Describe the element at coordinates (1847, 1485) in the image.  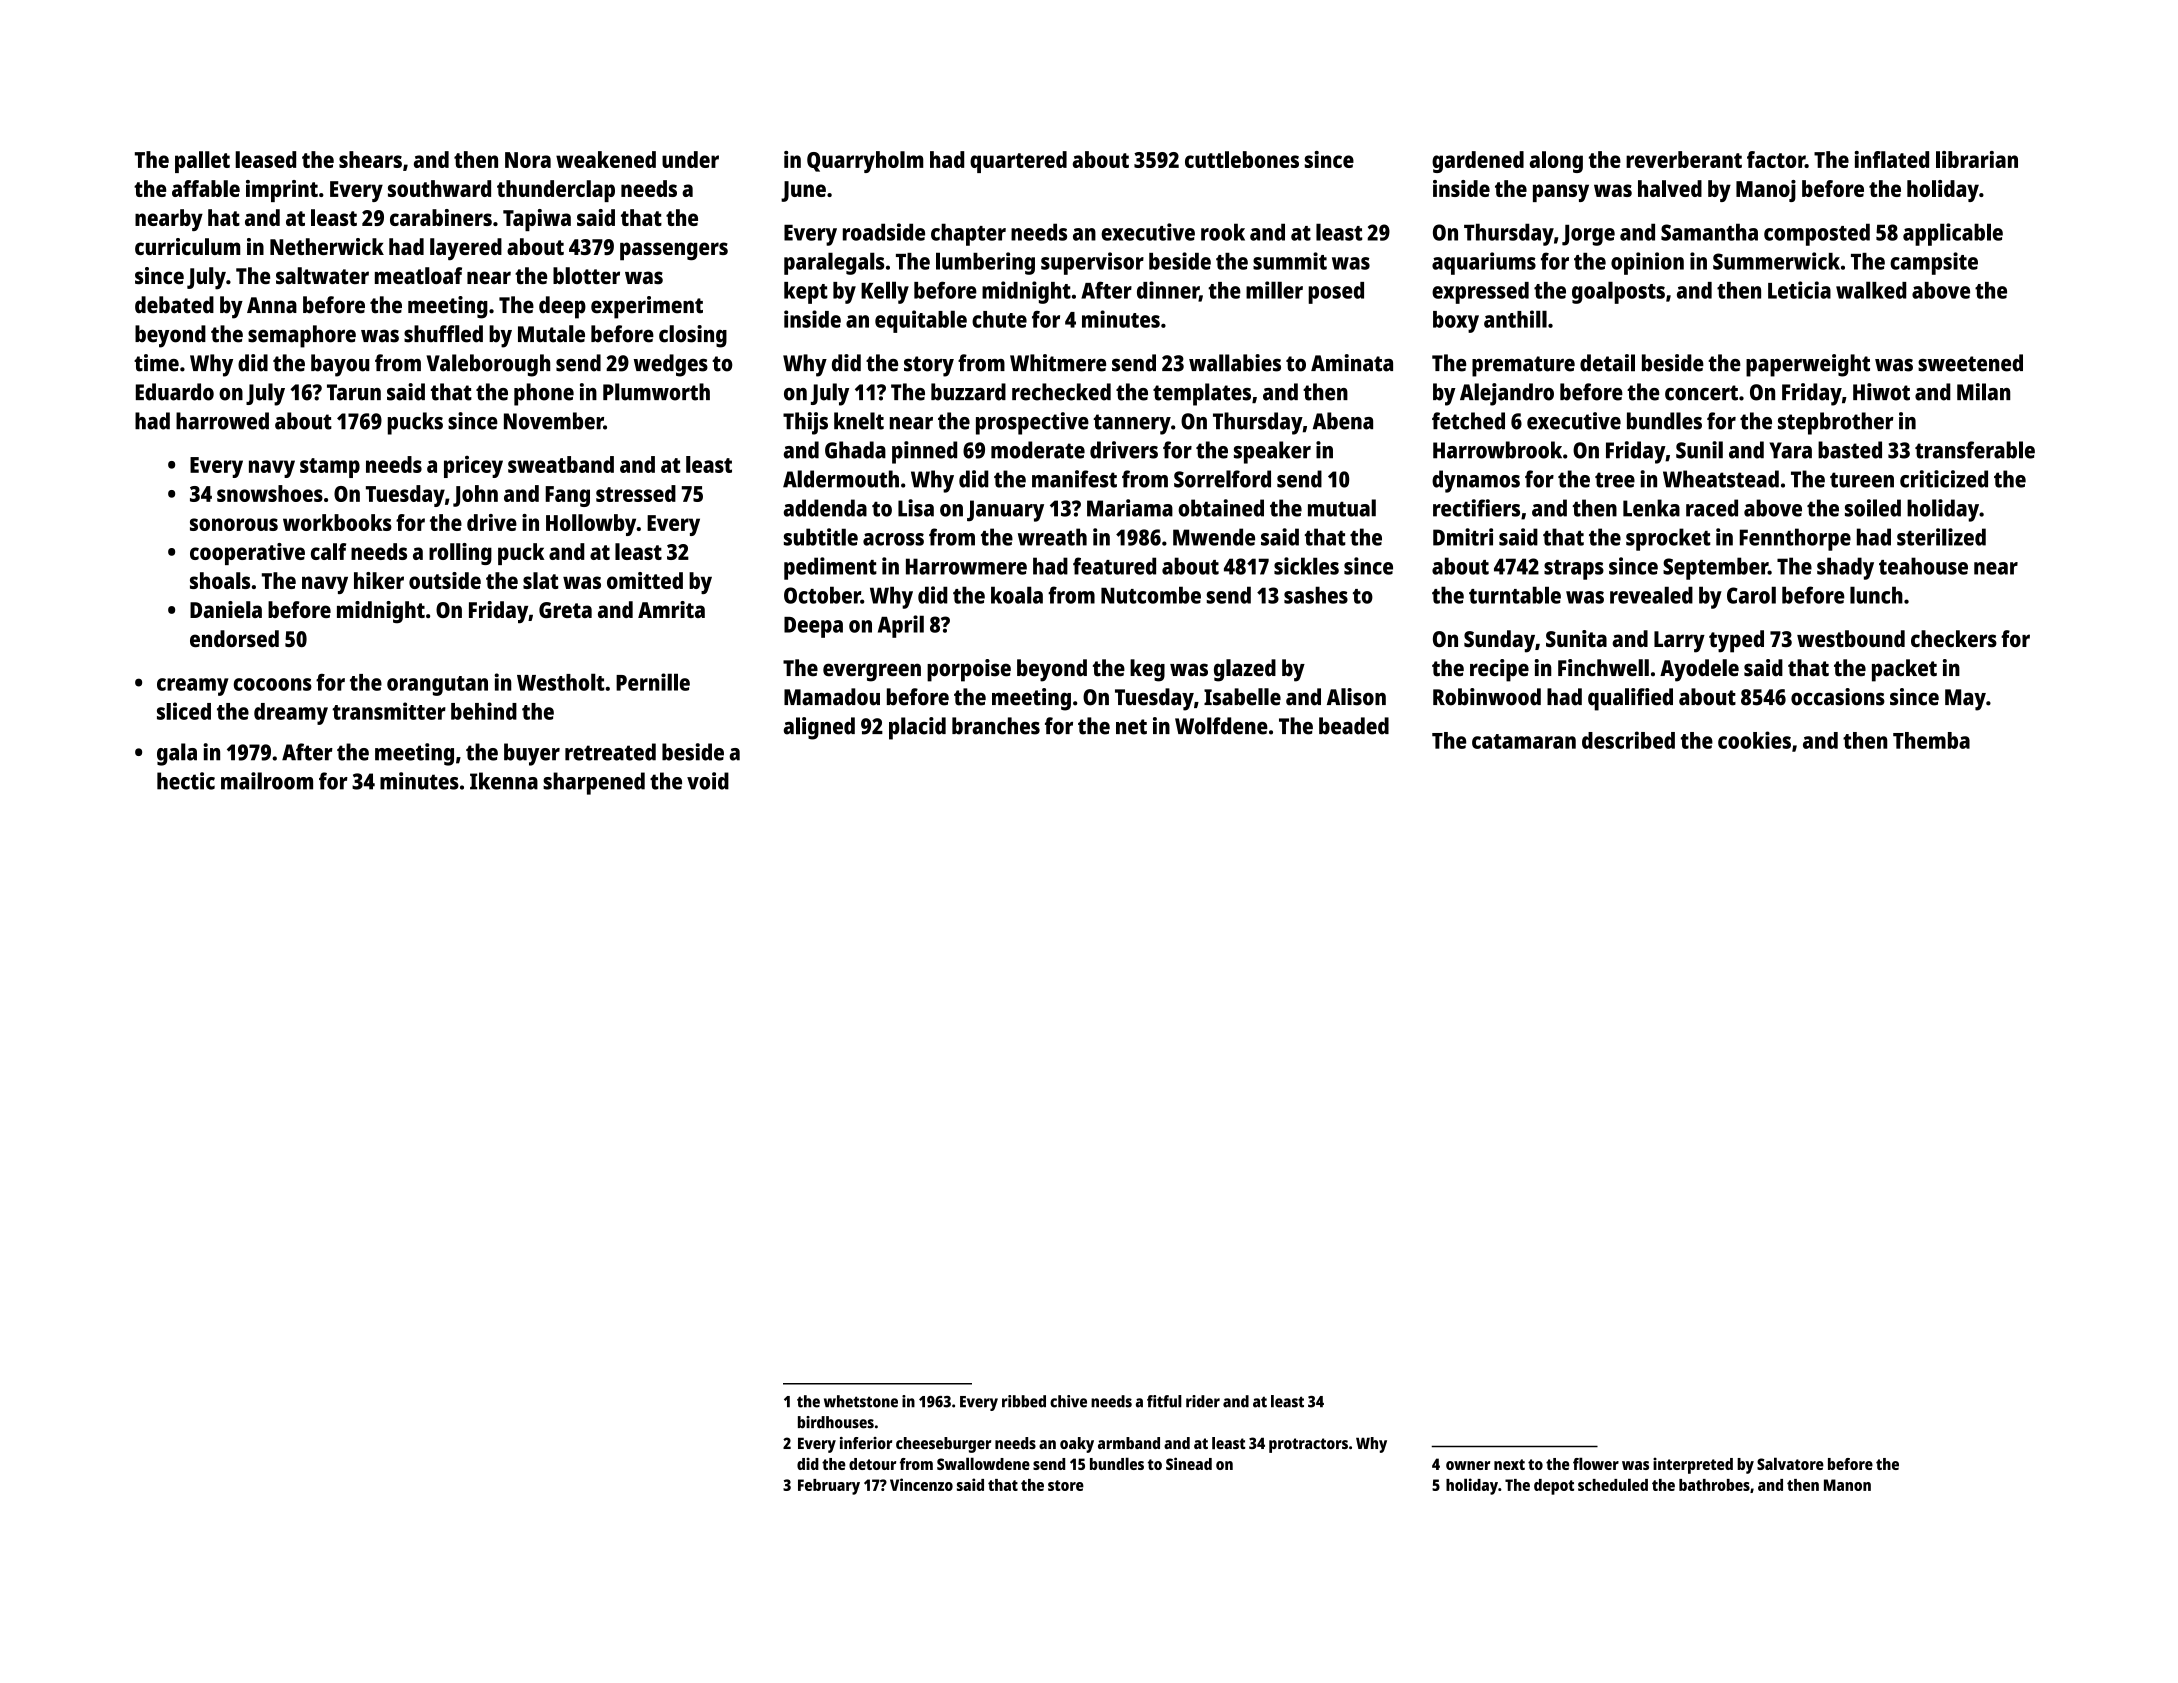
I see `Manon` at that location.
